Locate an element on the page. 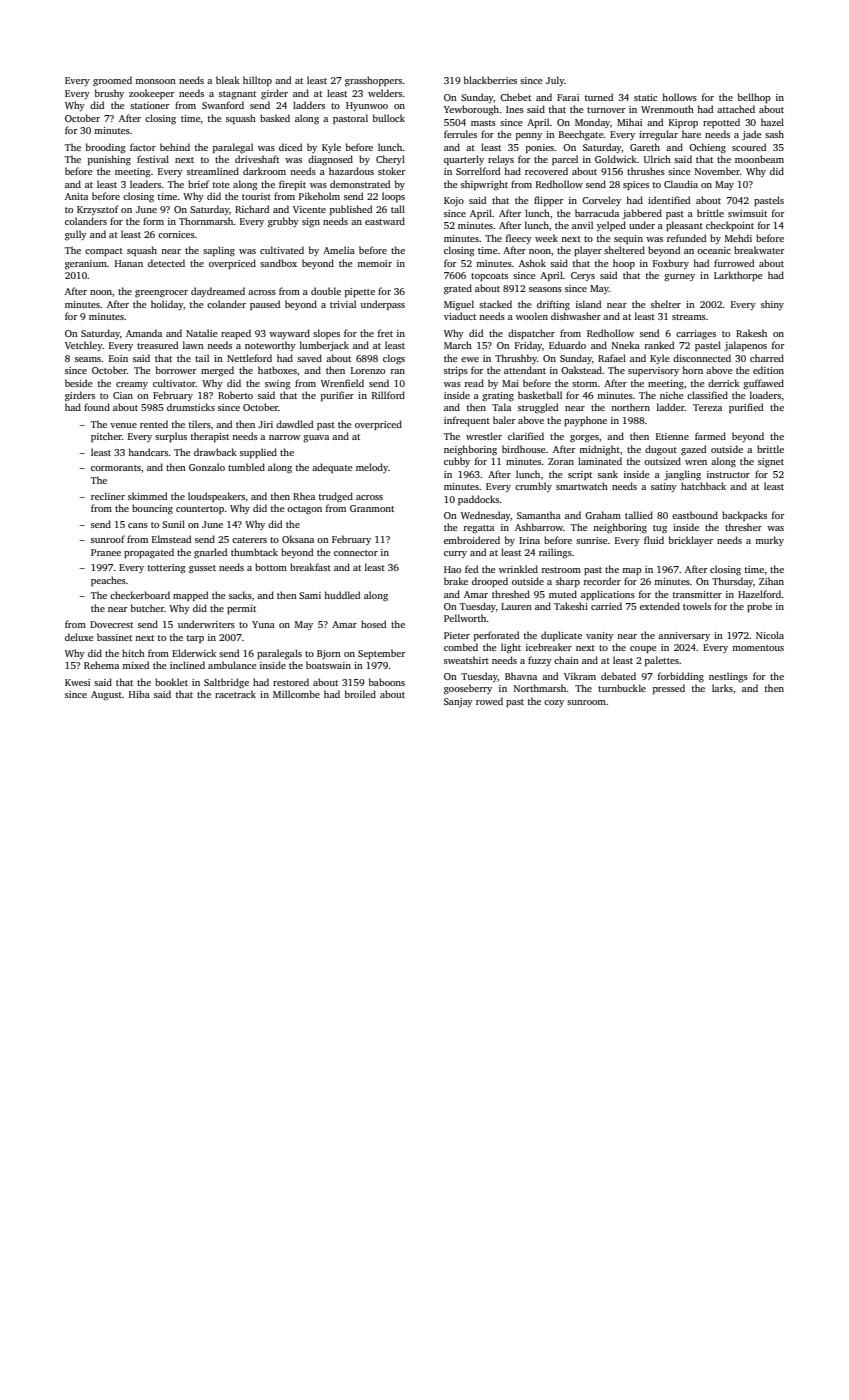 This document has height=1400, width=849. hoop is located at coordinates (624, 264).
